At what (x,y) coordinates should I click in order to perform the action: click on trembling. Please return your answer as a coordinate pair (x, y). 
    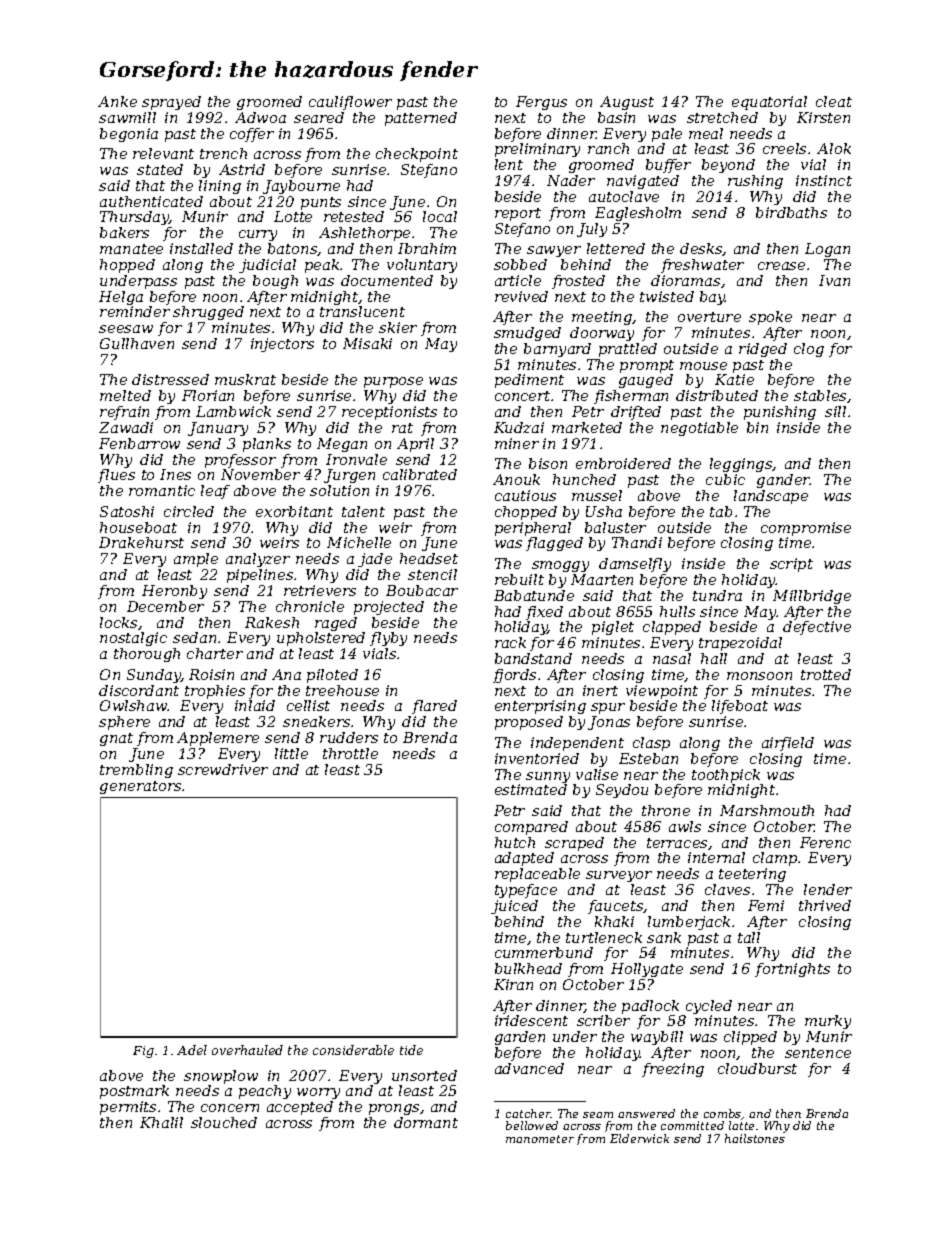
    Looking at the image, I should click on (136, 771).
